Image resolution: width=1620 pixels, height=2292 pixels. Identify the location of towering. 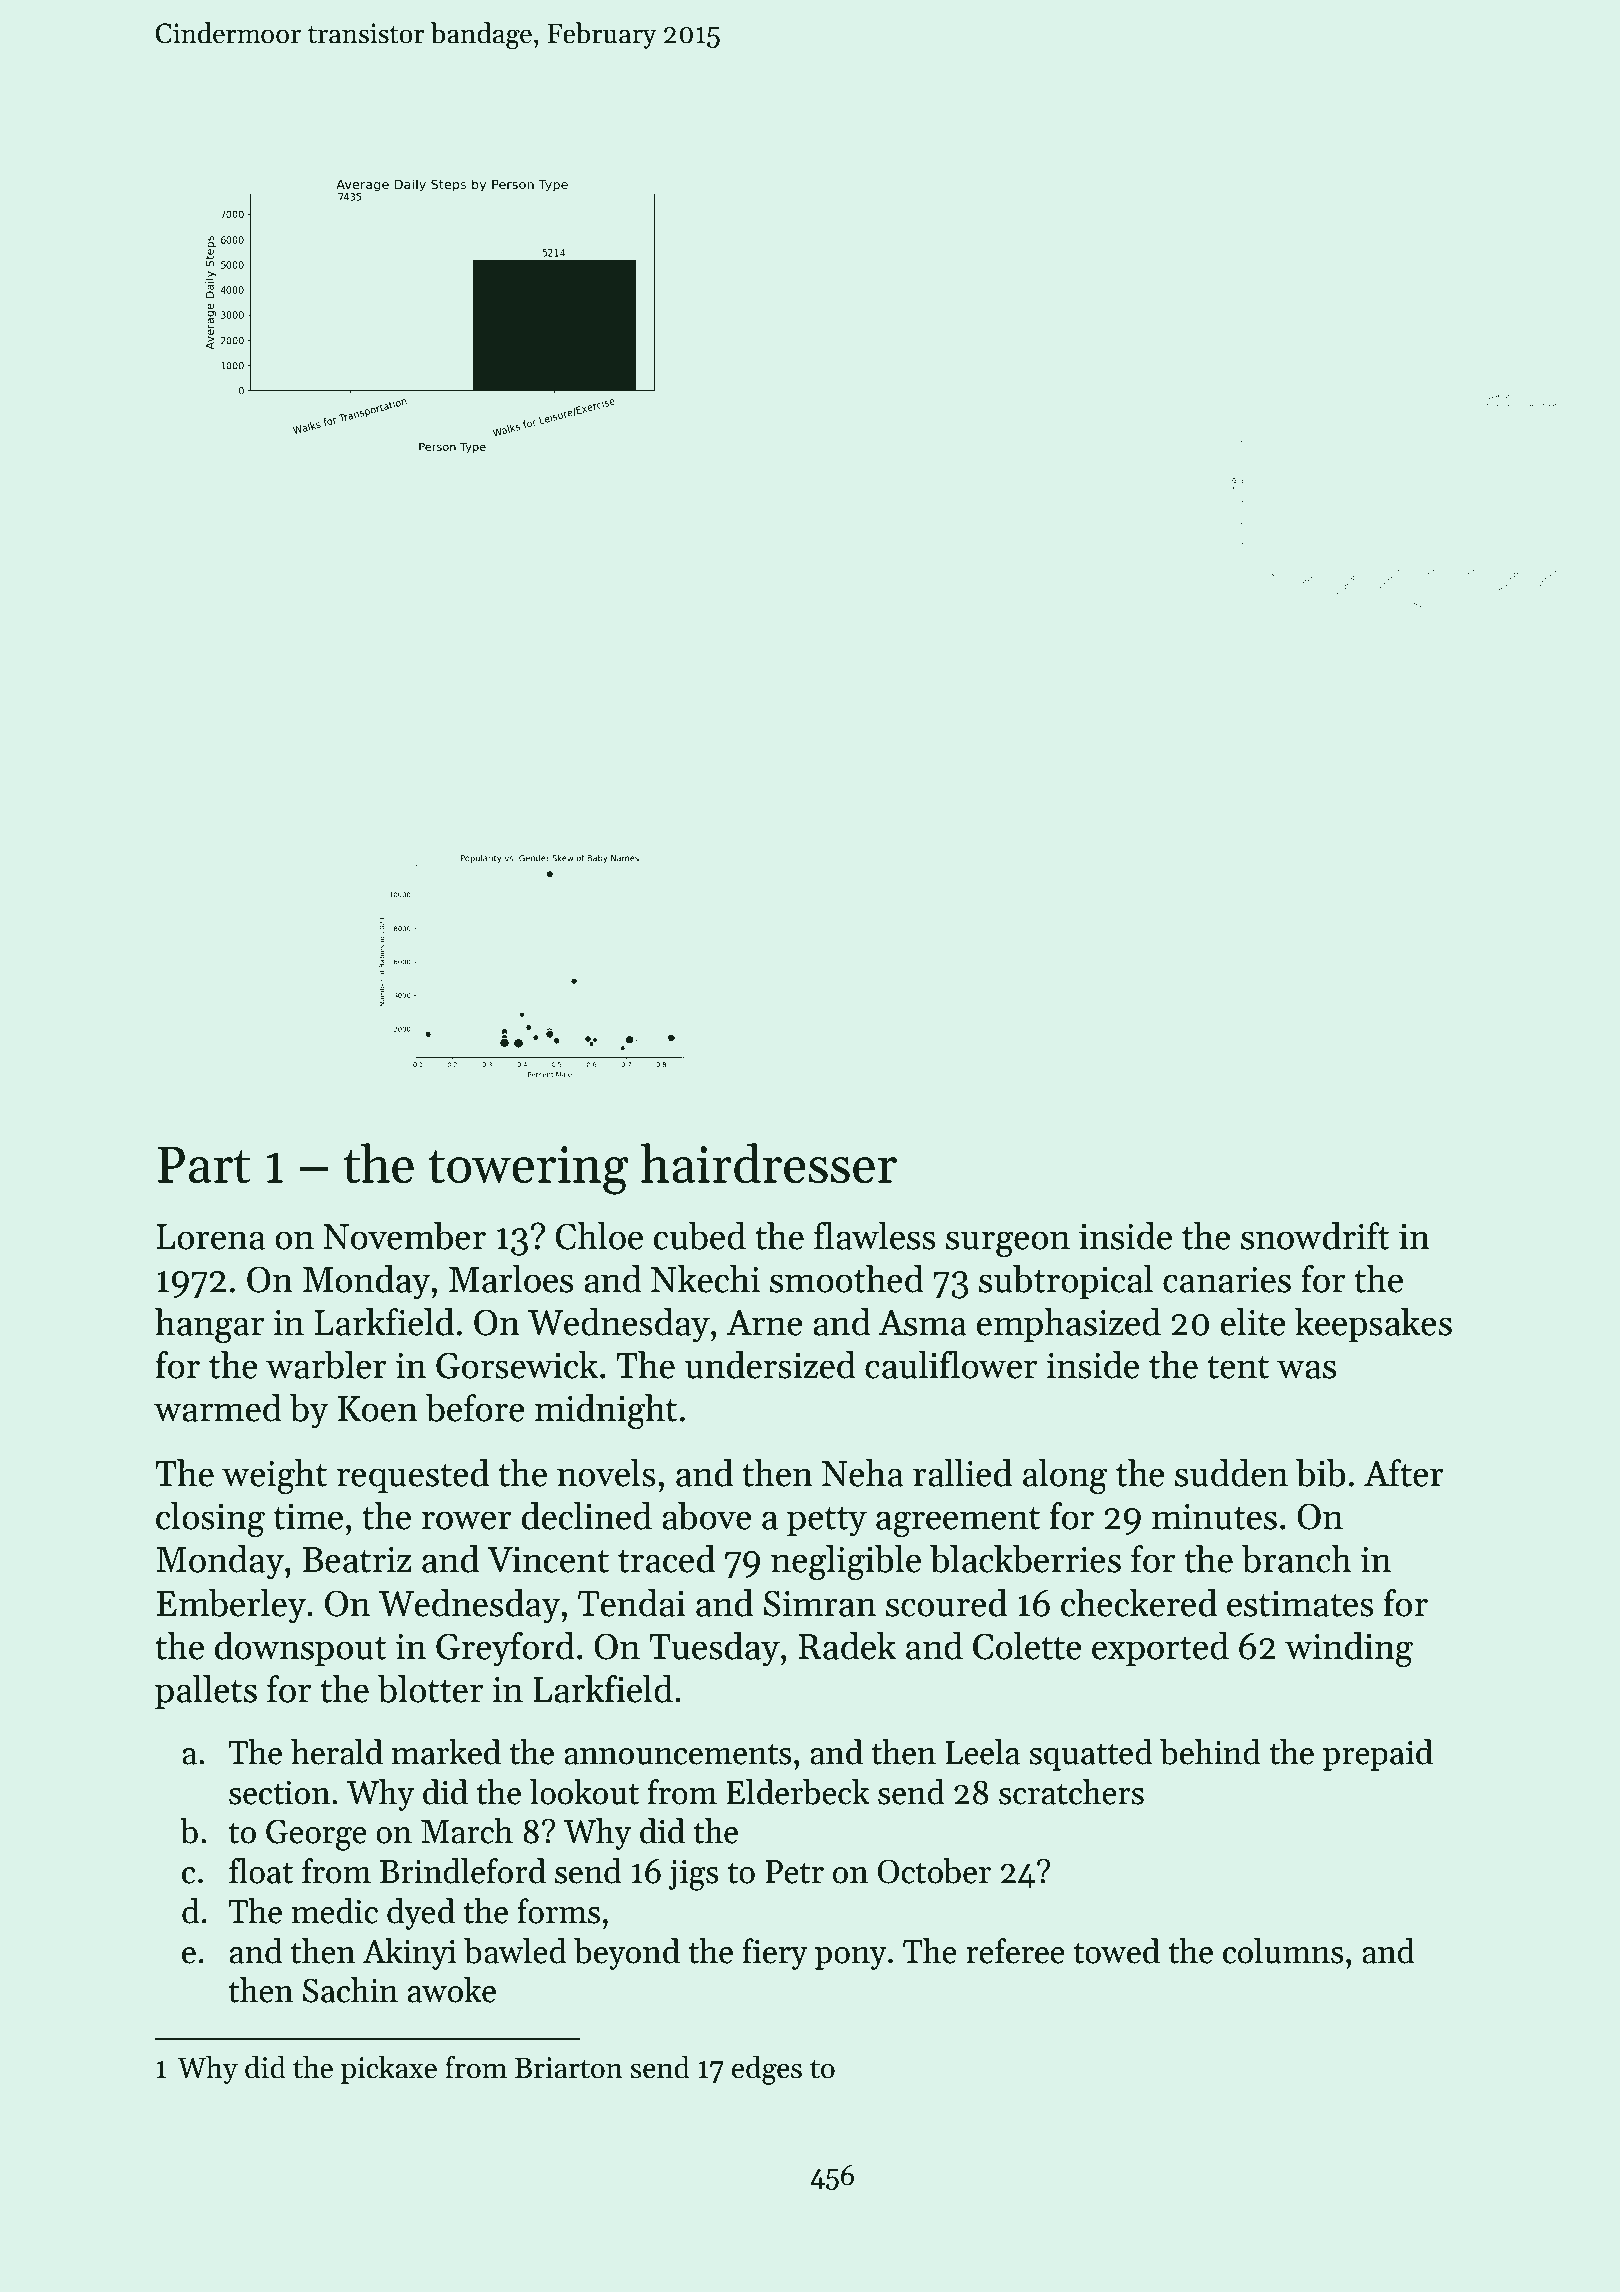
(528, 1170).
